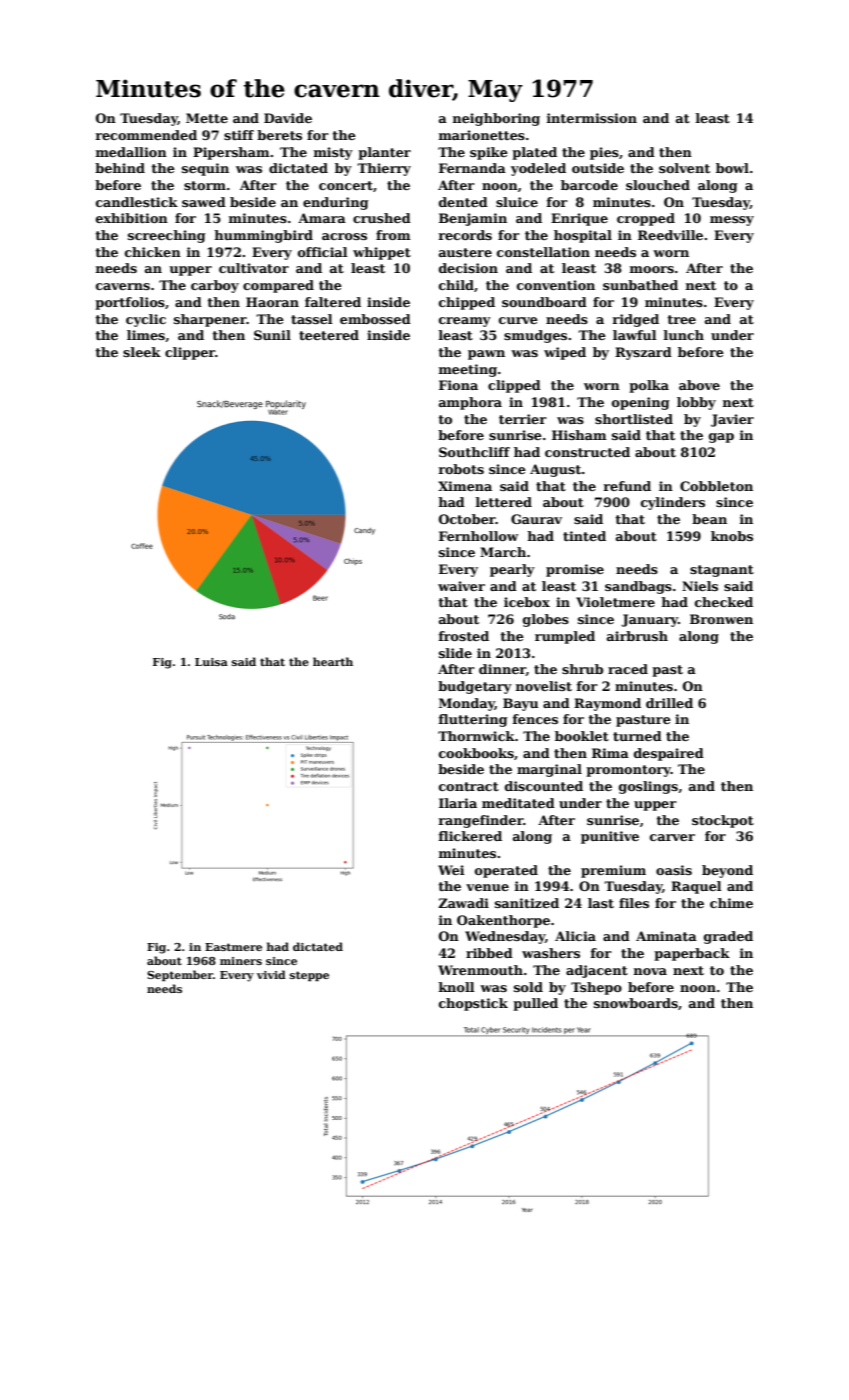 This image has width=849, height=1400. I want to click on Bronwen, so click(721, 619).
